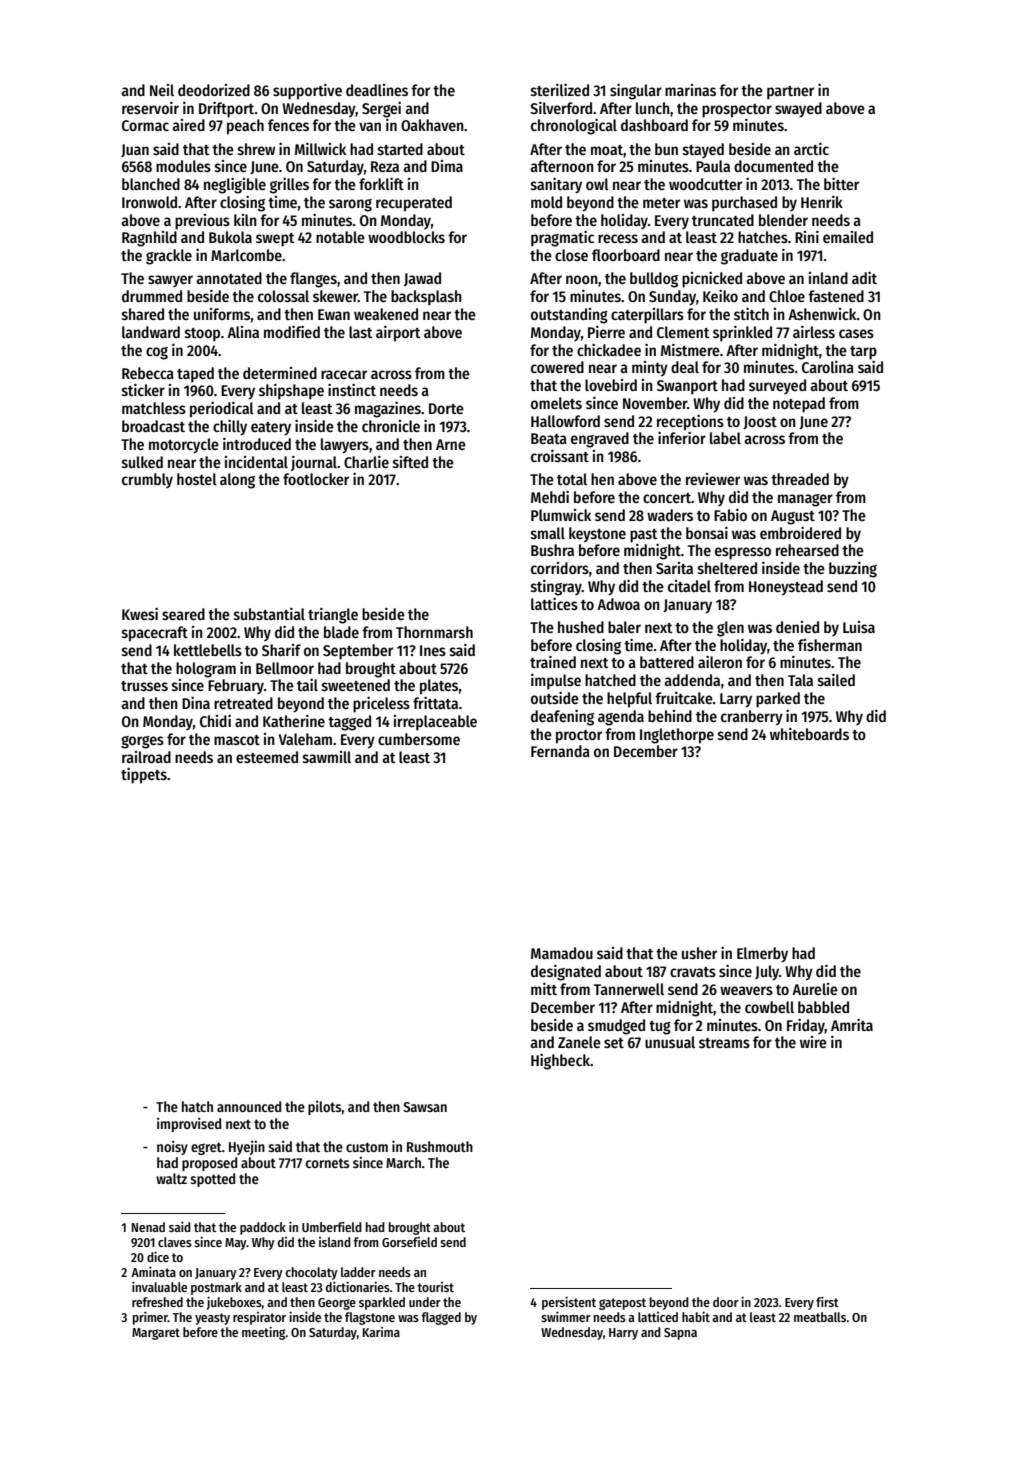  I want to click on Mamadou, so click(562, 953).
